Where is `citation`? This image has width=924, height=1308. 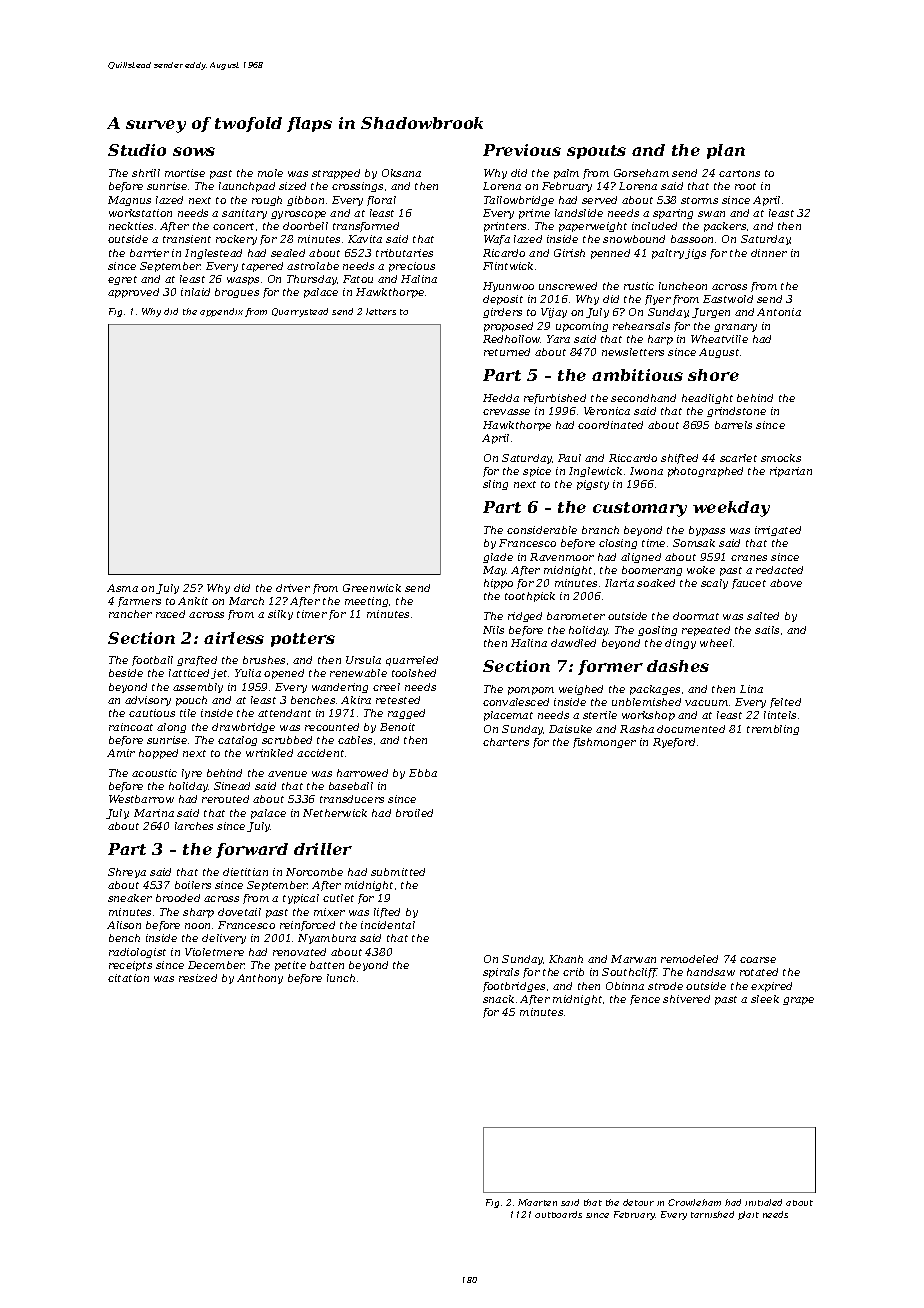 citation is located at coordinates (128, 978).
